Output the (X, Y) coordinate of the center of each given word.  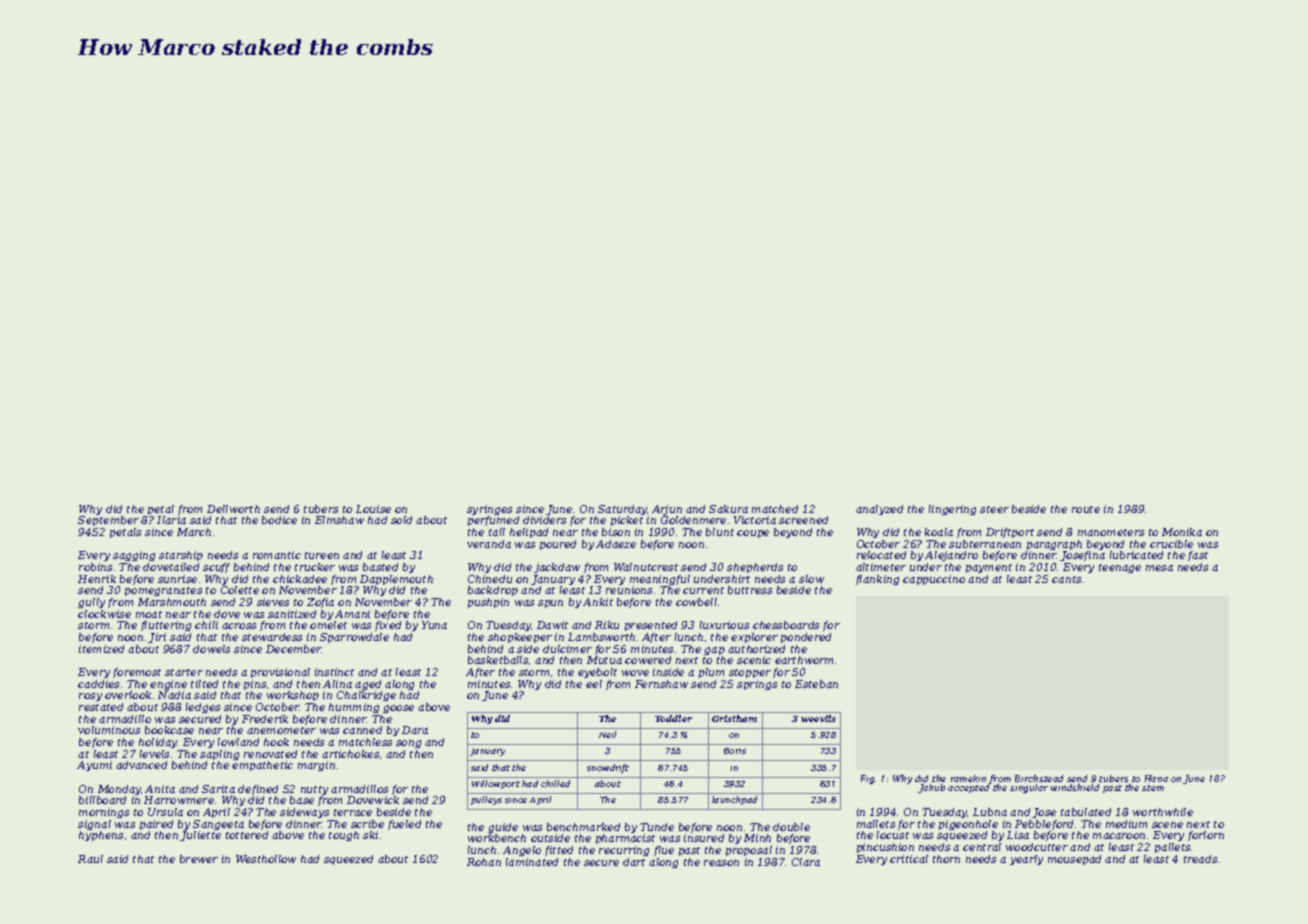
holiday (158, 743)
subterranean (985, 544)
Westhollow (266, 859)
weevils (818, 718)
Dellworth (233, 509)
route (1086, 509)
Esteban (816, 684)
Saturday (622, 510)
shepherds (755, 568)
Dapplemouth (396, 580)
